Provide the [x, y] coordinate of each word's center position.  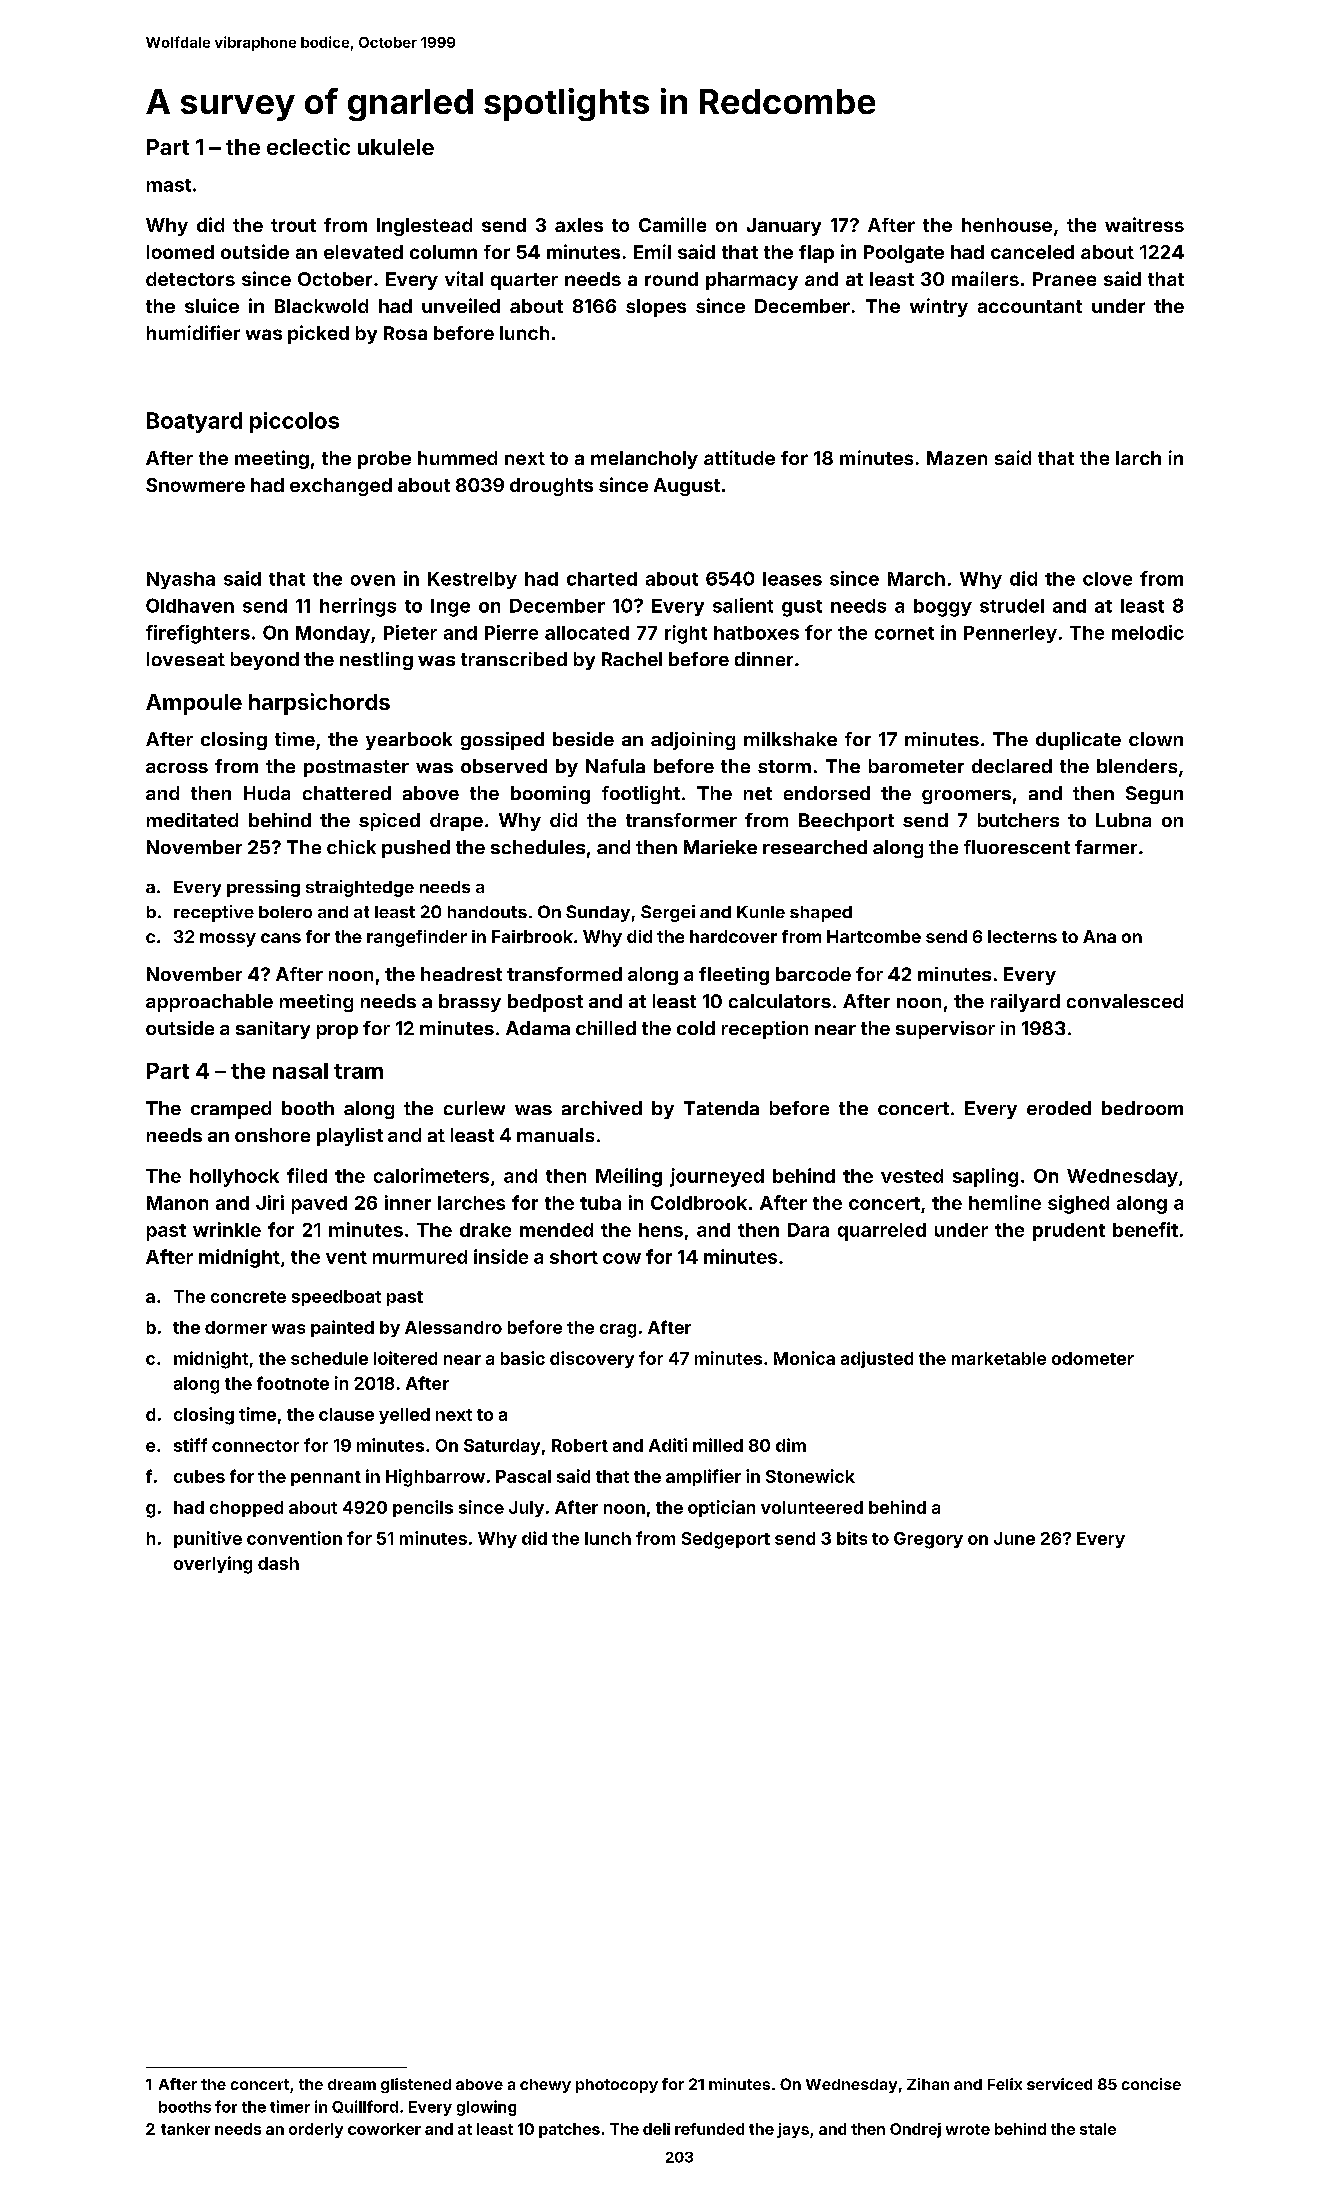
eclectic [308, 146]
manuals [555, 1135]
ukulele [396, 147]
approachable [209, 1003]
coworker [384, 2129]
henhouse [1007, 225]
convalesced [1125, 1001]
